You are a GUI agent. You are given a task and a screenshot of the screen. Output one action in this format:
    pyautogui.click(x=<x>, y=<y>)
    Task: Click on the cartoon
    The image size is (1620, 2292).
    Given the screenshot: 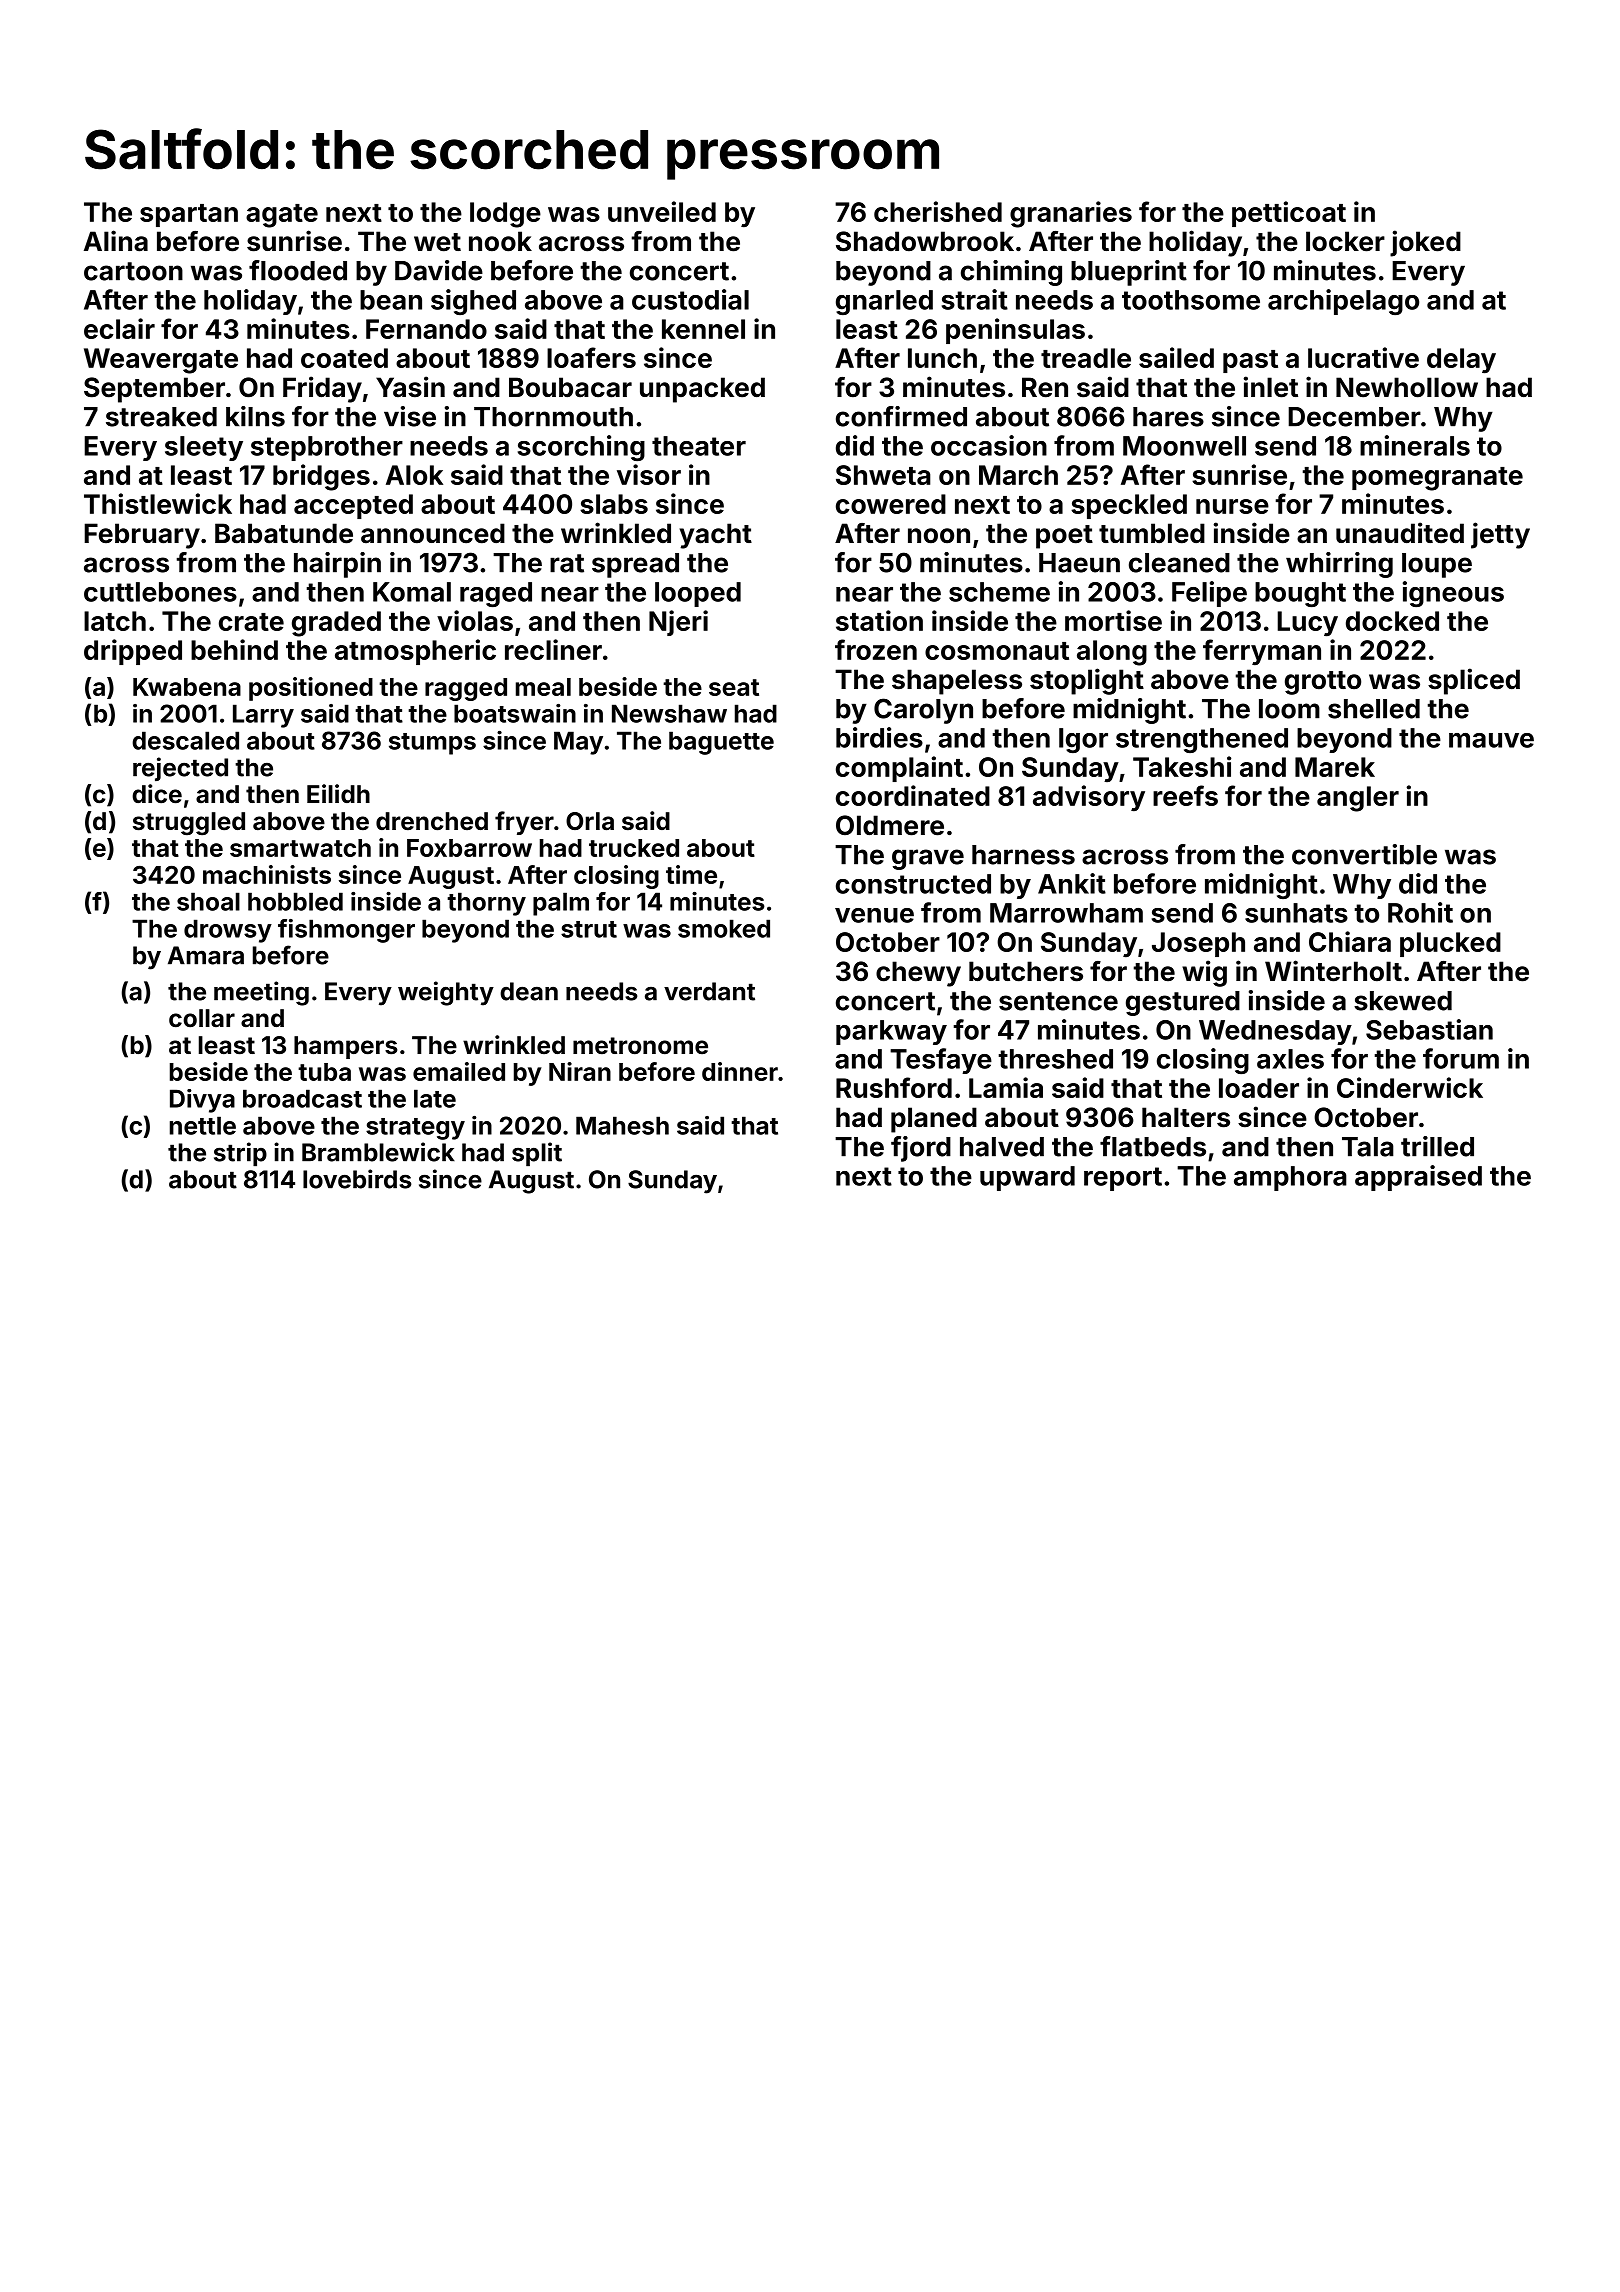 What is the action you would take?
    pyautogui.click(x=133, y=271)
